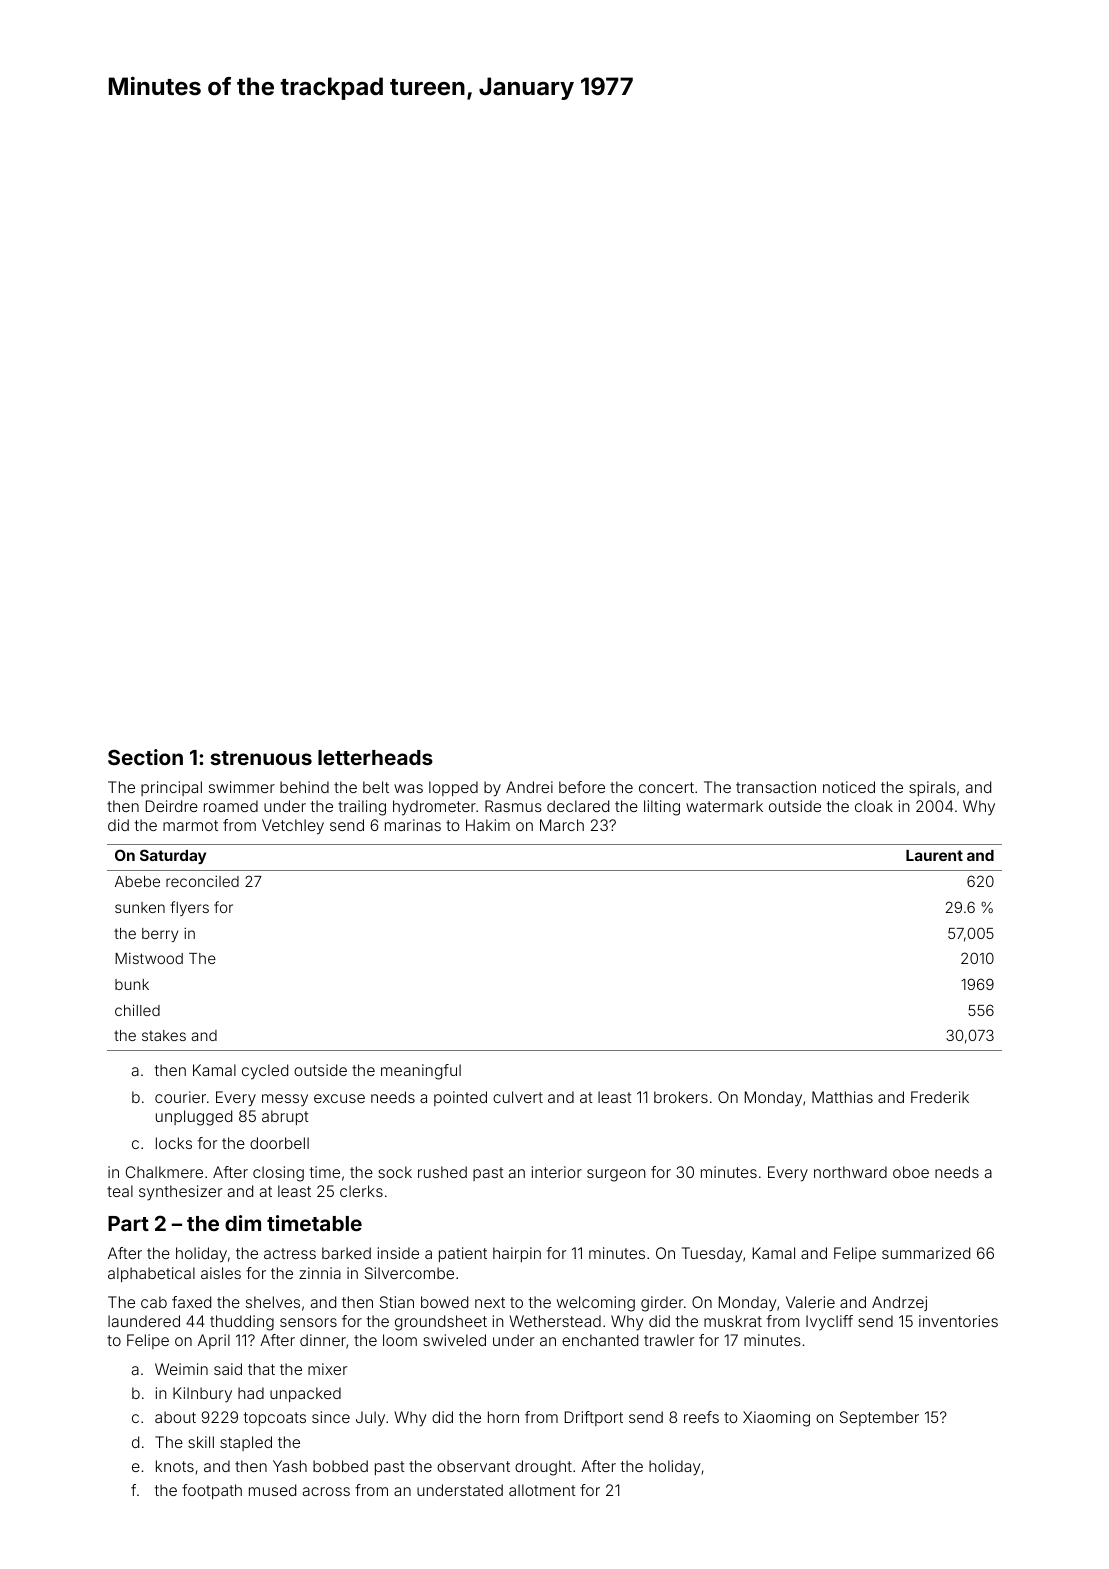  What do you see at coordinates (212, 1491) in the image?
I see `footpath` at bounding box center [212, 1491].
